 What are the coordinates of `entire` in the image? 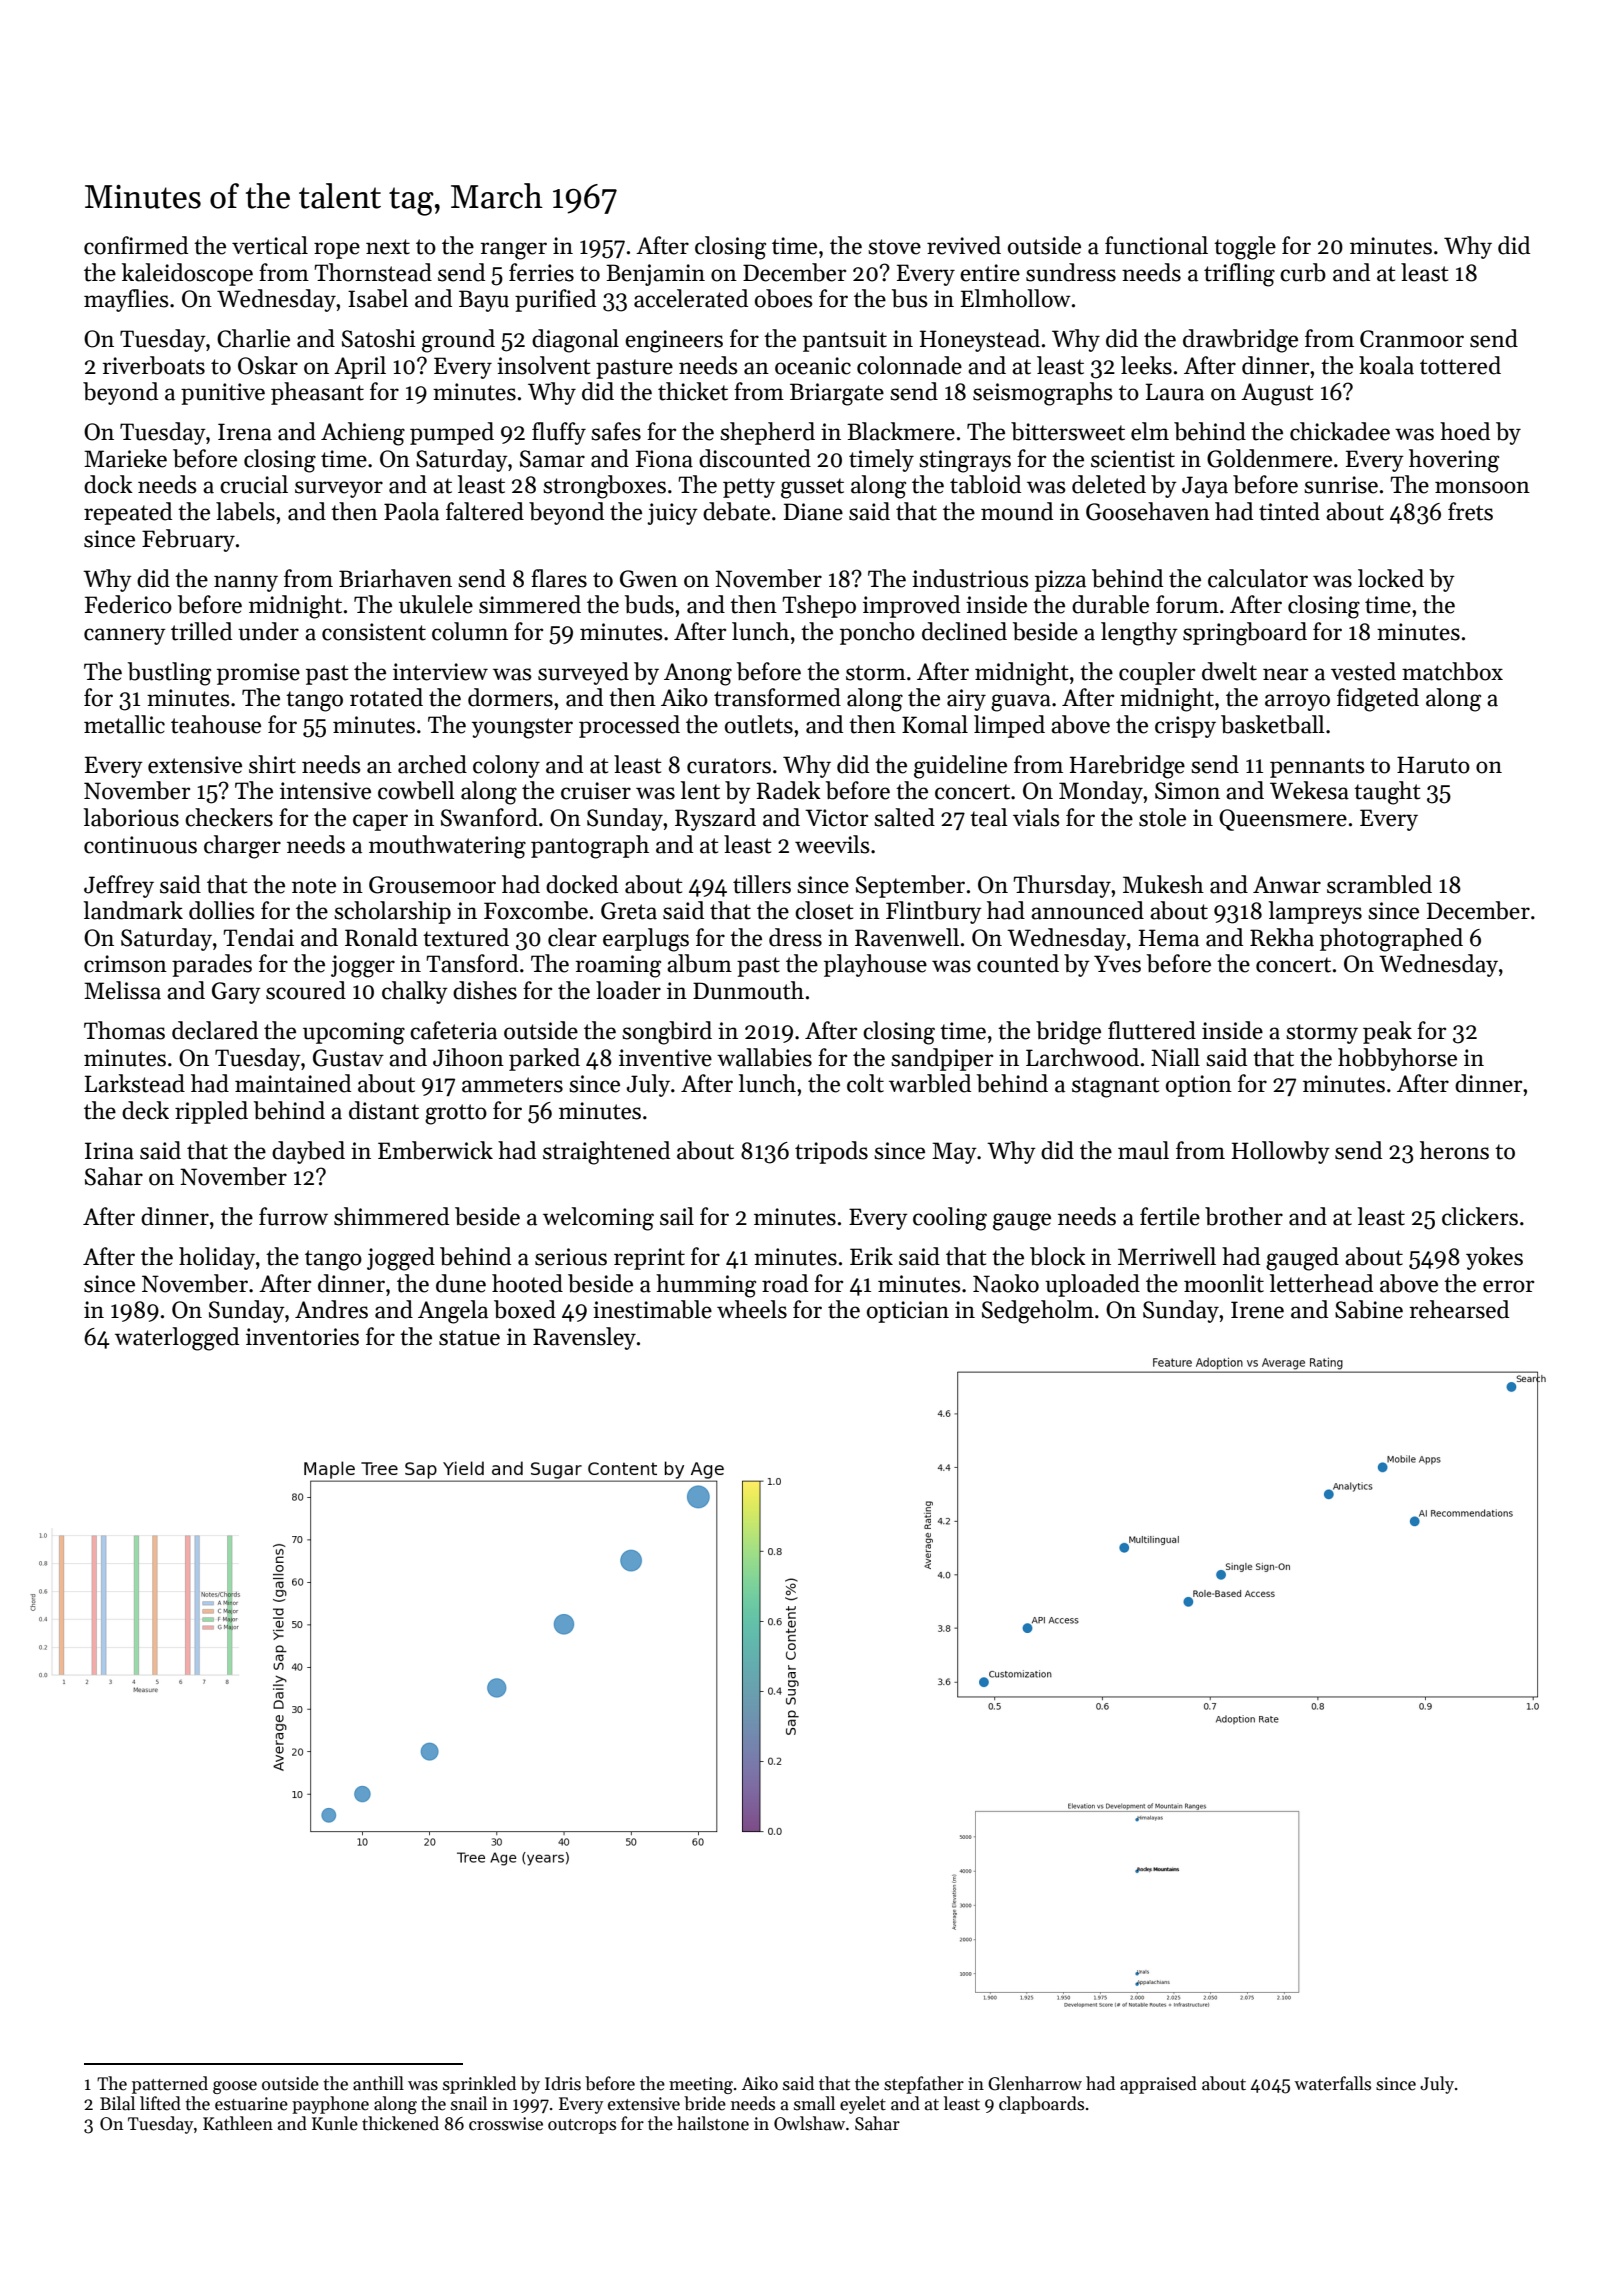 It's located at (990, 273).
